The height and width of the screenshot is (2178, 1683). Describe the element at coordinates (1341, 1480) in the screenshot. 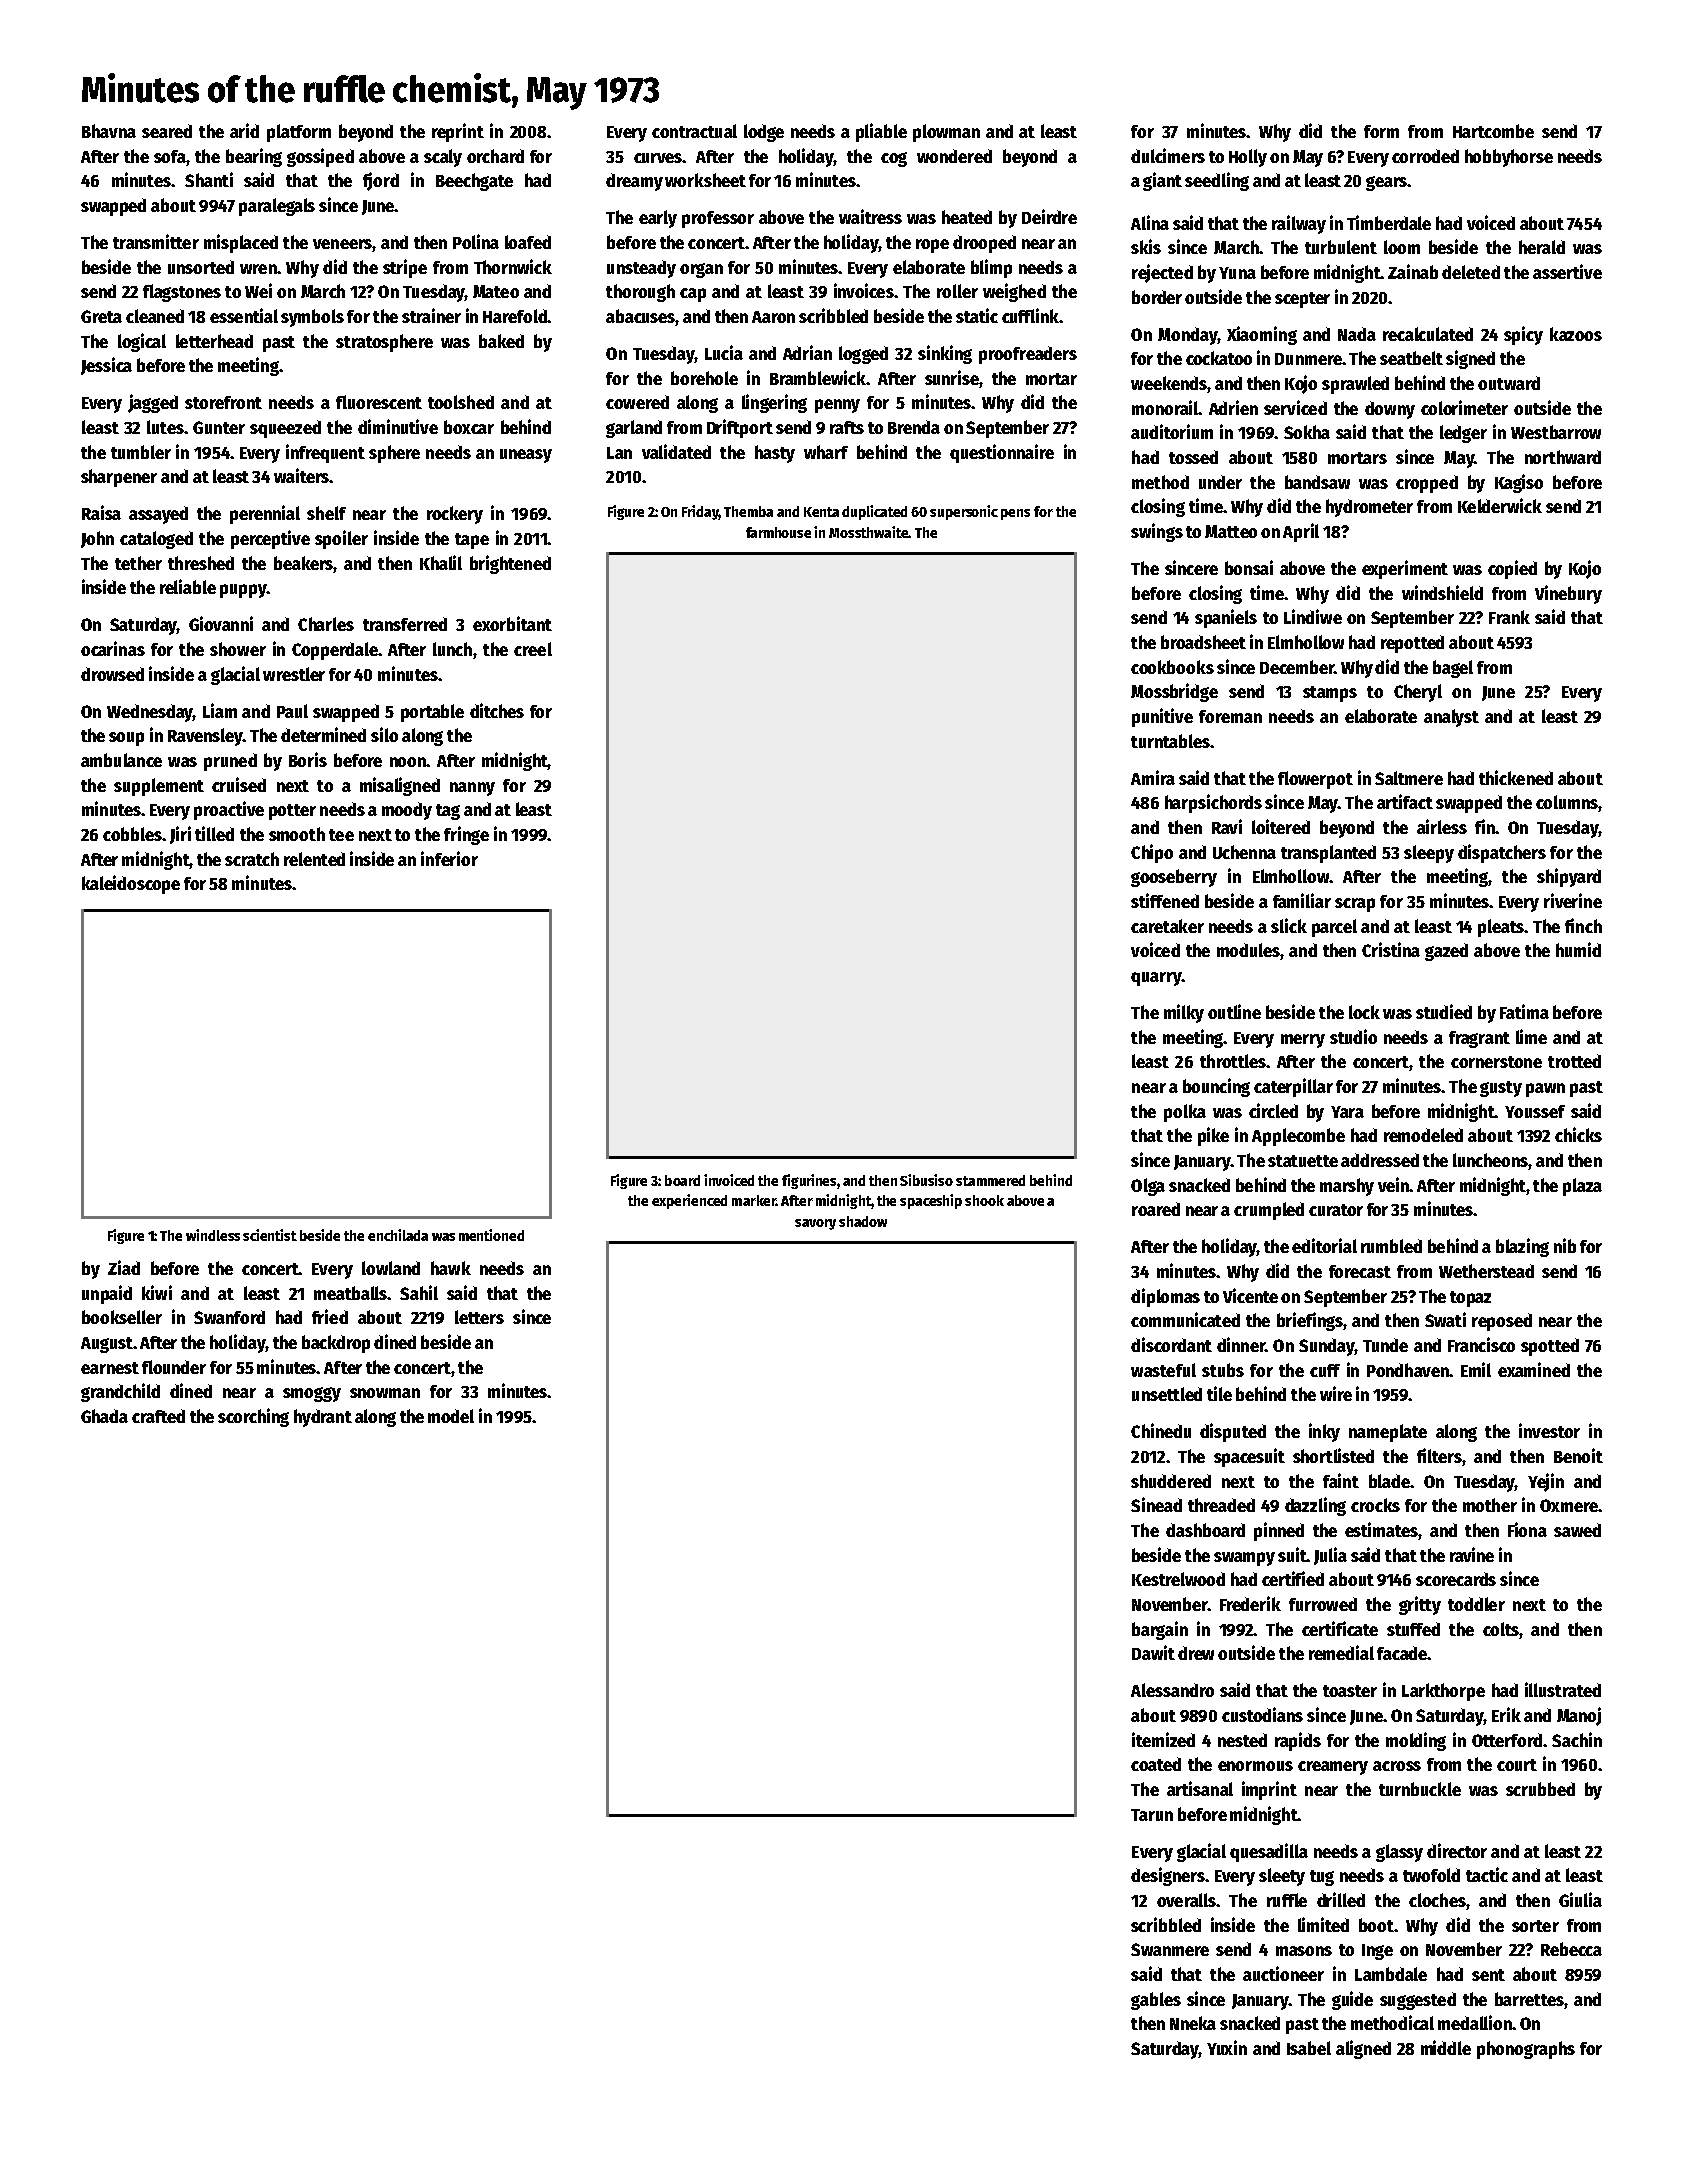

I see `faint` at that location.
